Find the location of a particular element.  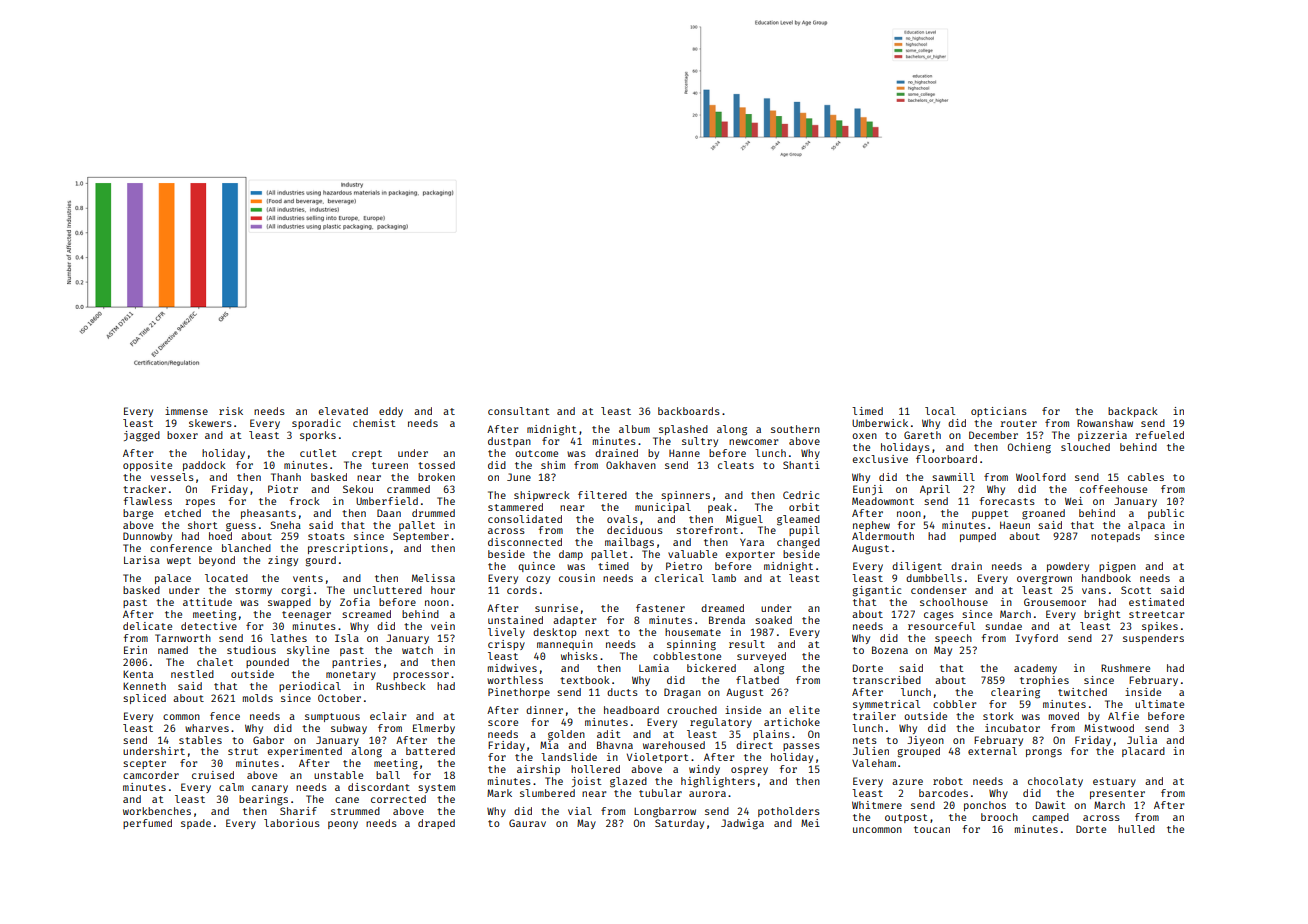

changed is located at coordinates (798, 543).
